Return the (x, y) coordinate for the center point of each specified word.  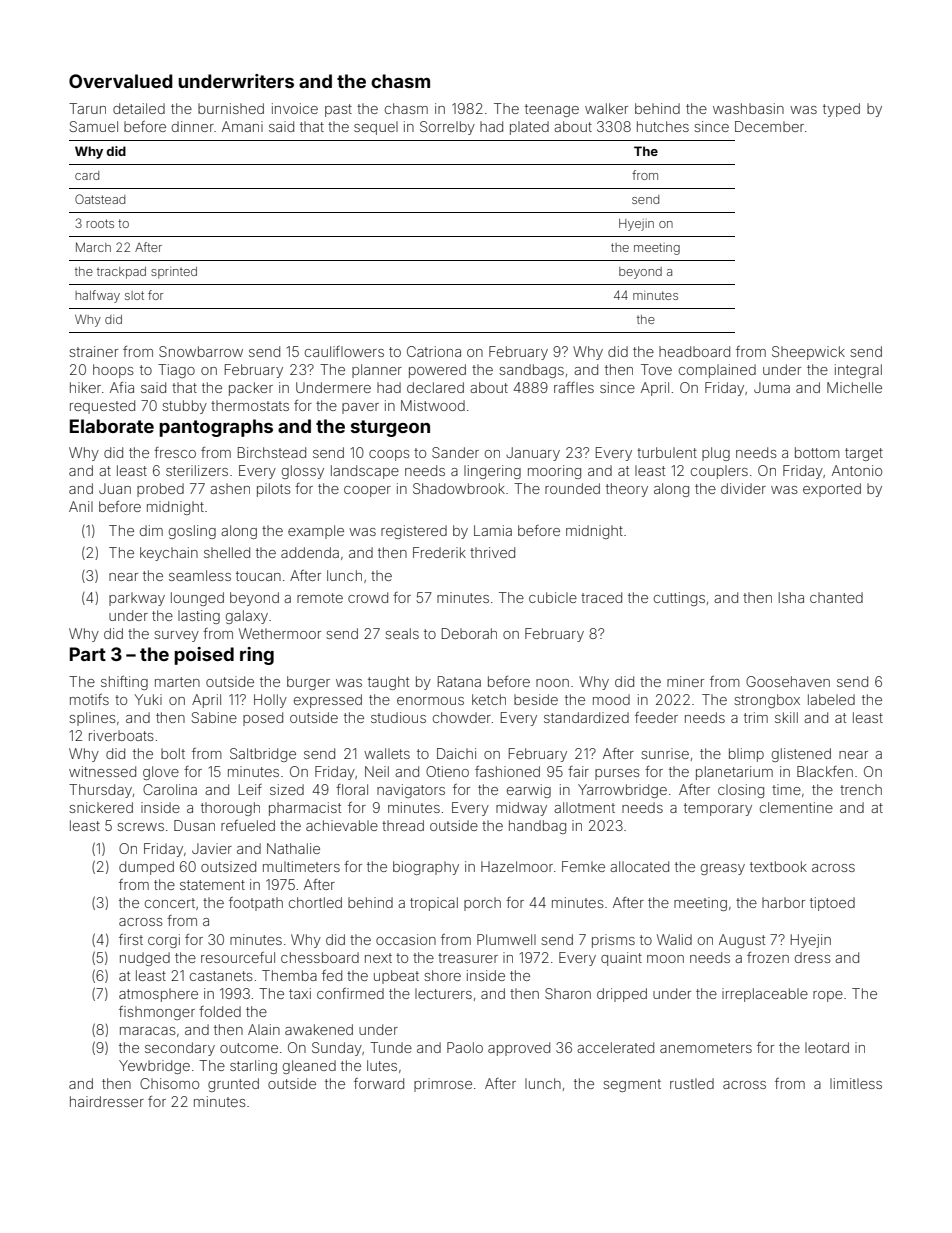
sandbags (531, 371)
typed (841, 110)
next (378, 958)
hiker (85, 387)
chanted (836, 597)
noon (552, 683)
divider (743, 488)
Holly (270, 701)
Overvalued (121, 81)
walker (606, 108)
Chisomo (169, 1083)
